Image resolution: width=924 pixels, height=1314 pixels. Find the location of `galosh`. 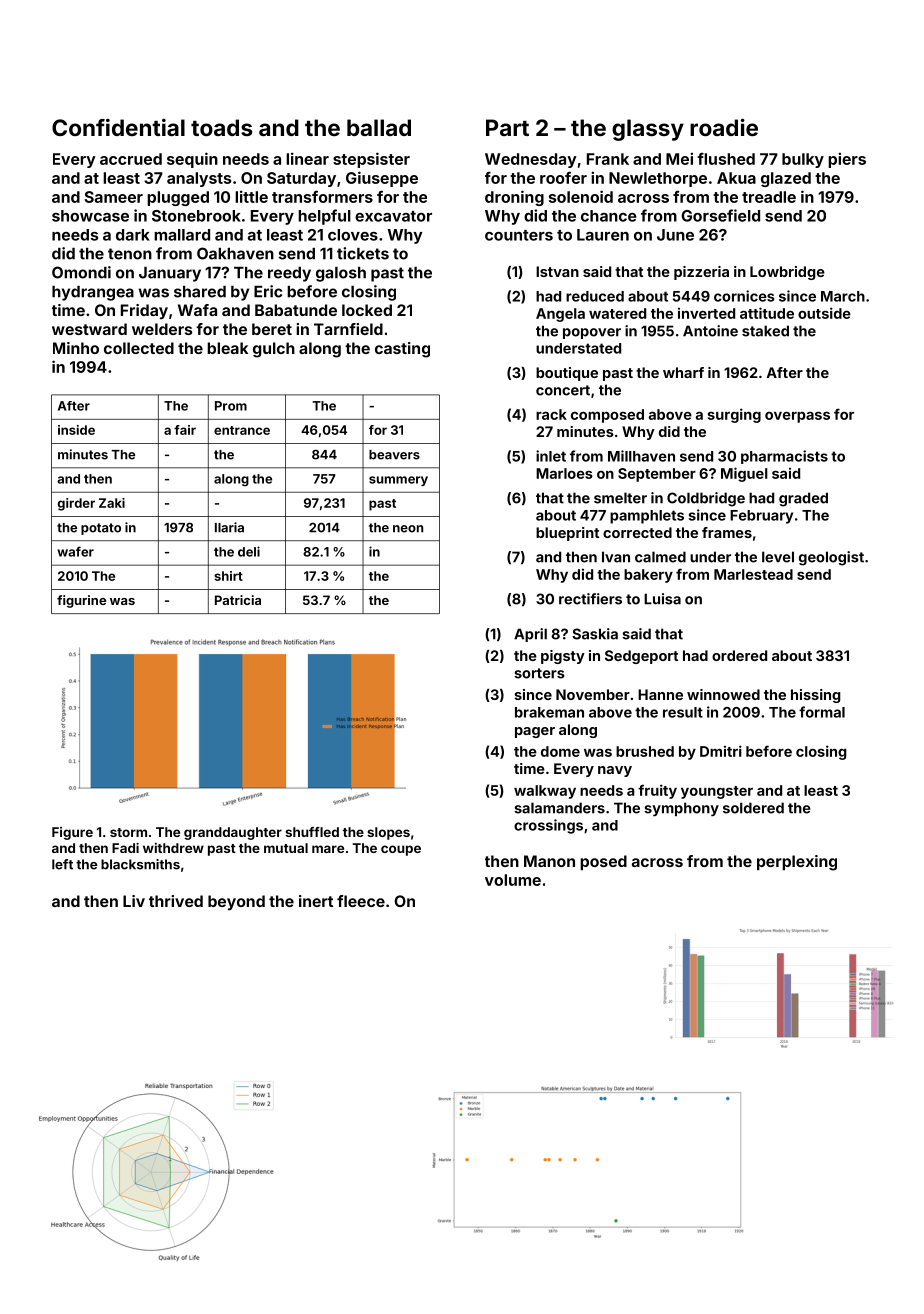

galosh is located at coordinates (341, 274).
